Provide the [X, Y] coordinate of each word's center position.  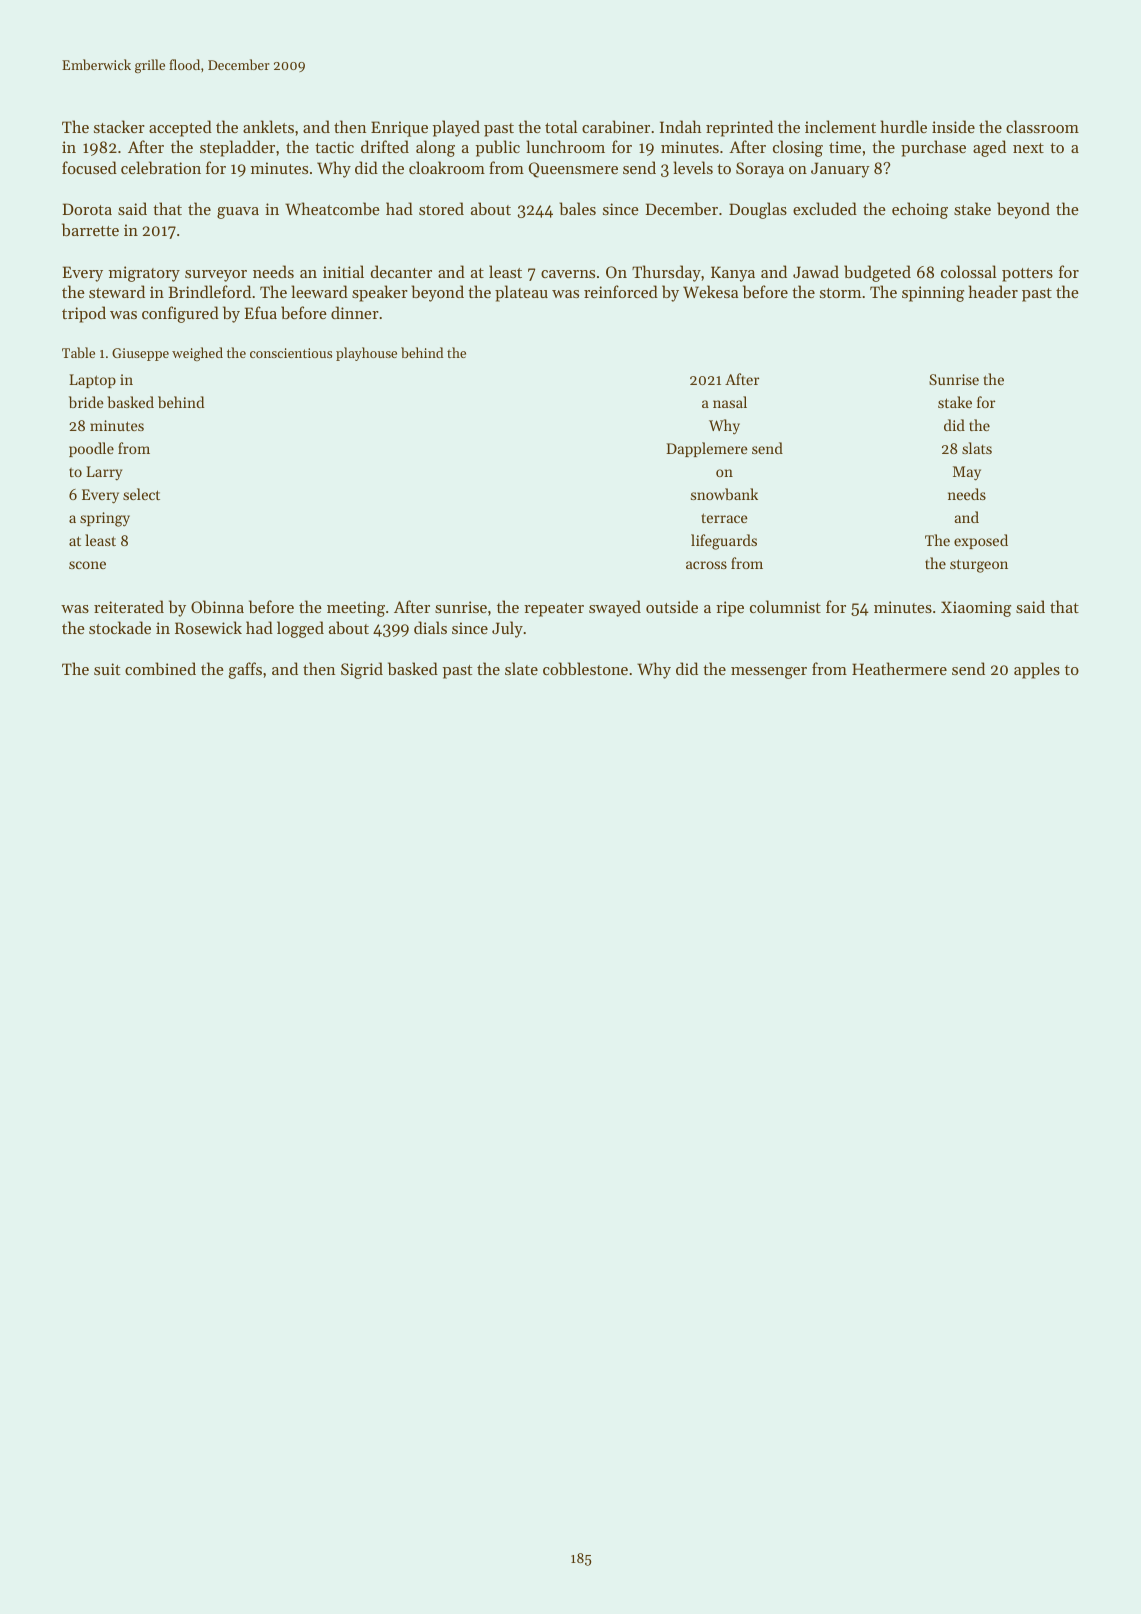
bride [86, 402]
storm [840, 293]
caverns [568, 274]
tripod [84, 314]
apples [1037, 670]
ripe [730, 609]
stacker [119, 126]
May [967, 473]
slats [977, 448]
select [141, 494]
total [561, 126]
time [845, 147]
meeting [356, 609]
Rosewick [208, 627]
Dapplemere [707, 449]
